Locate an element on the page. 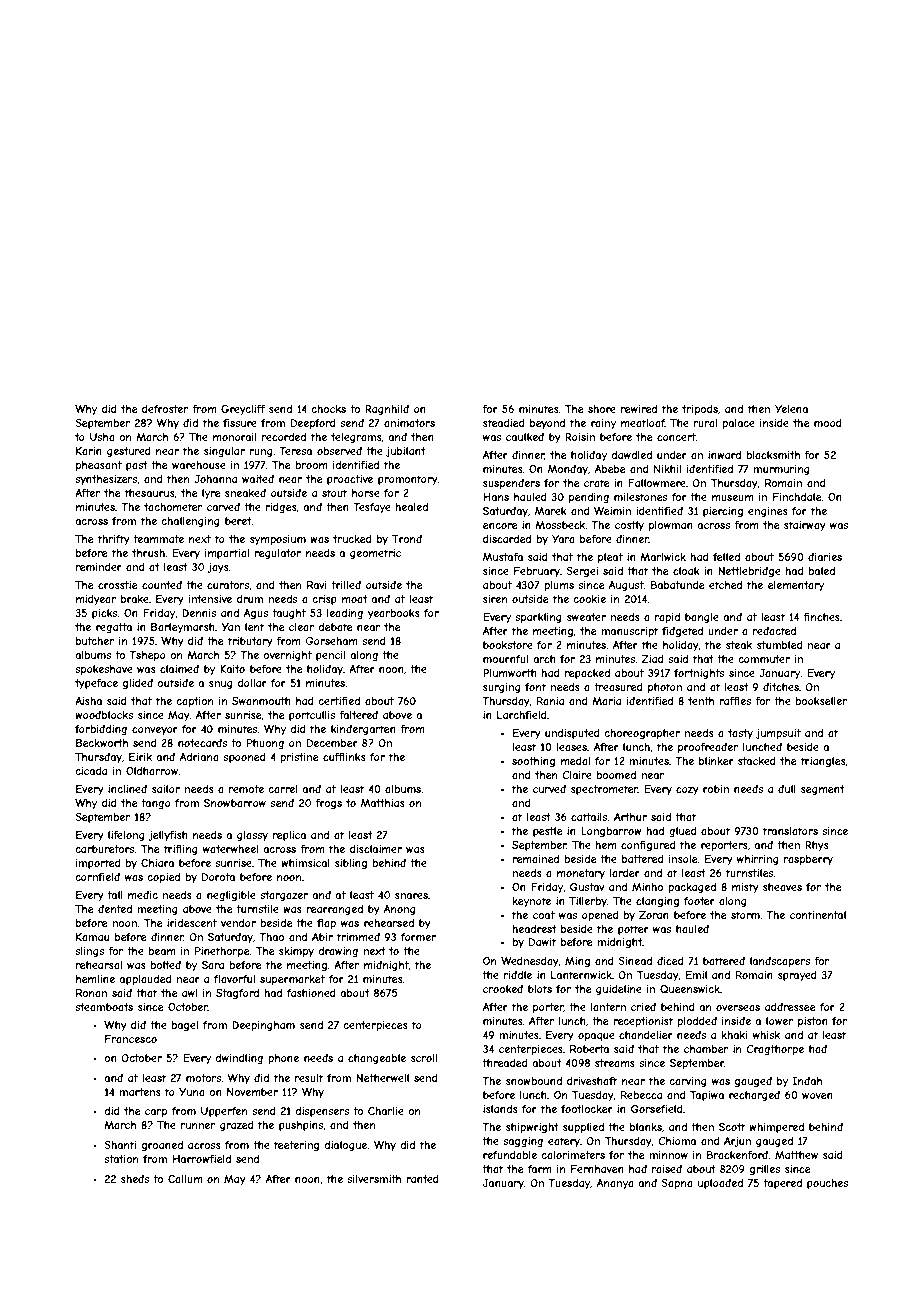 The width and height of the page is (924, 1308). engines is located at coordinates (768, 512).
